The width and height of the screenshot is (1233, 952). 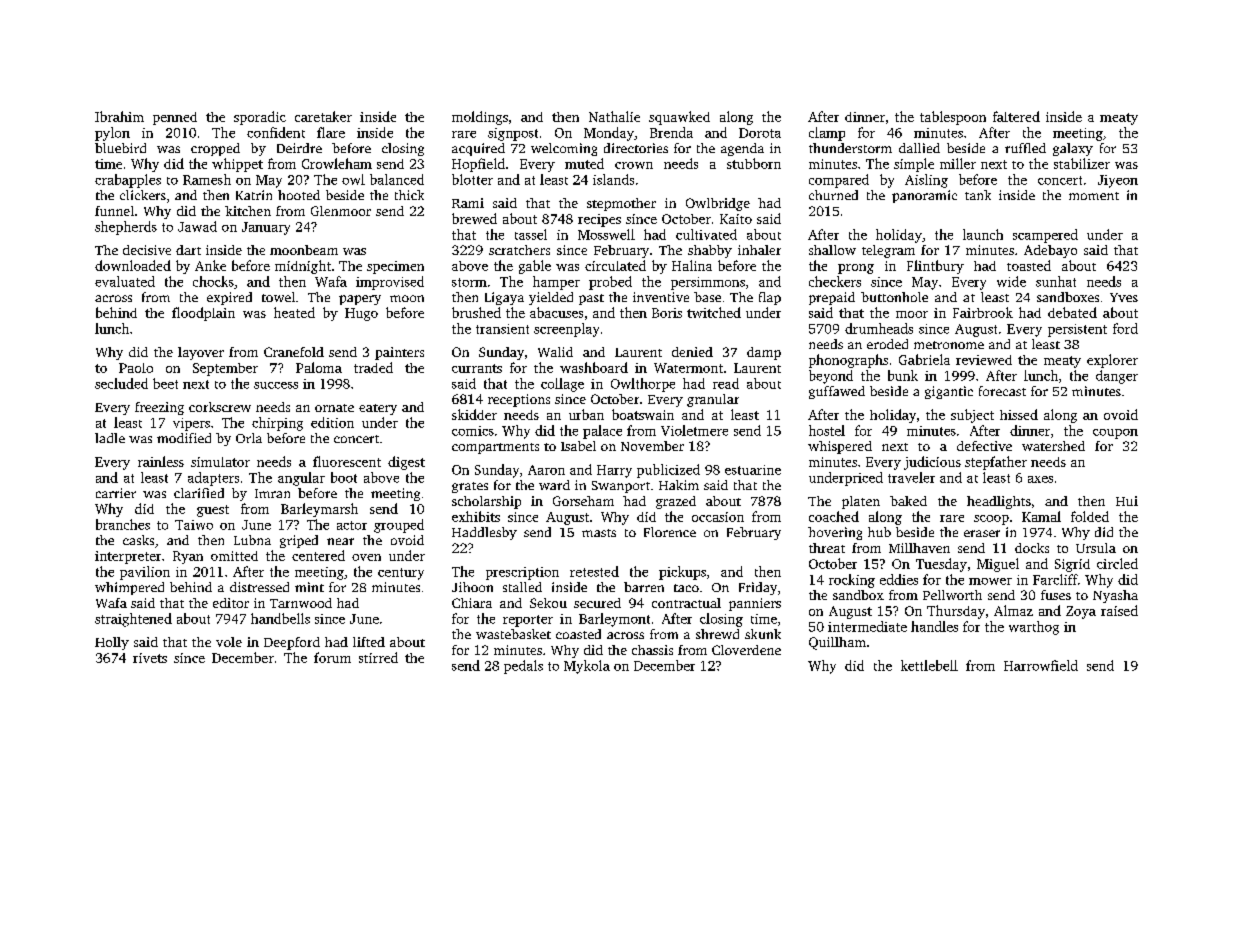 What do you see at coordinates (682, 573) in the screenshot?
I see `pickups` at bounding box center [682, 573].
